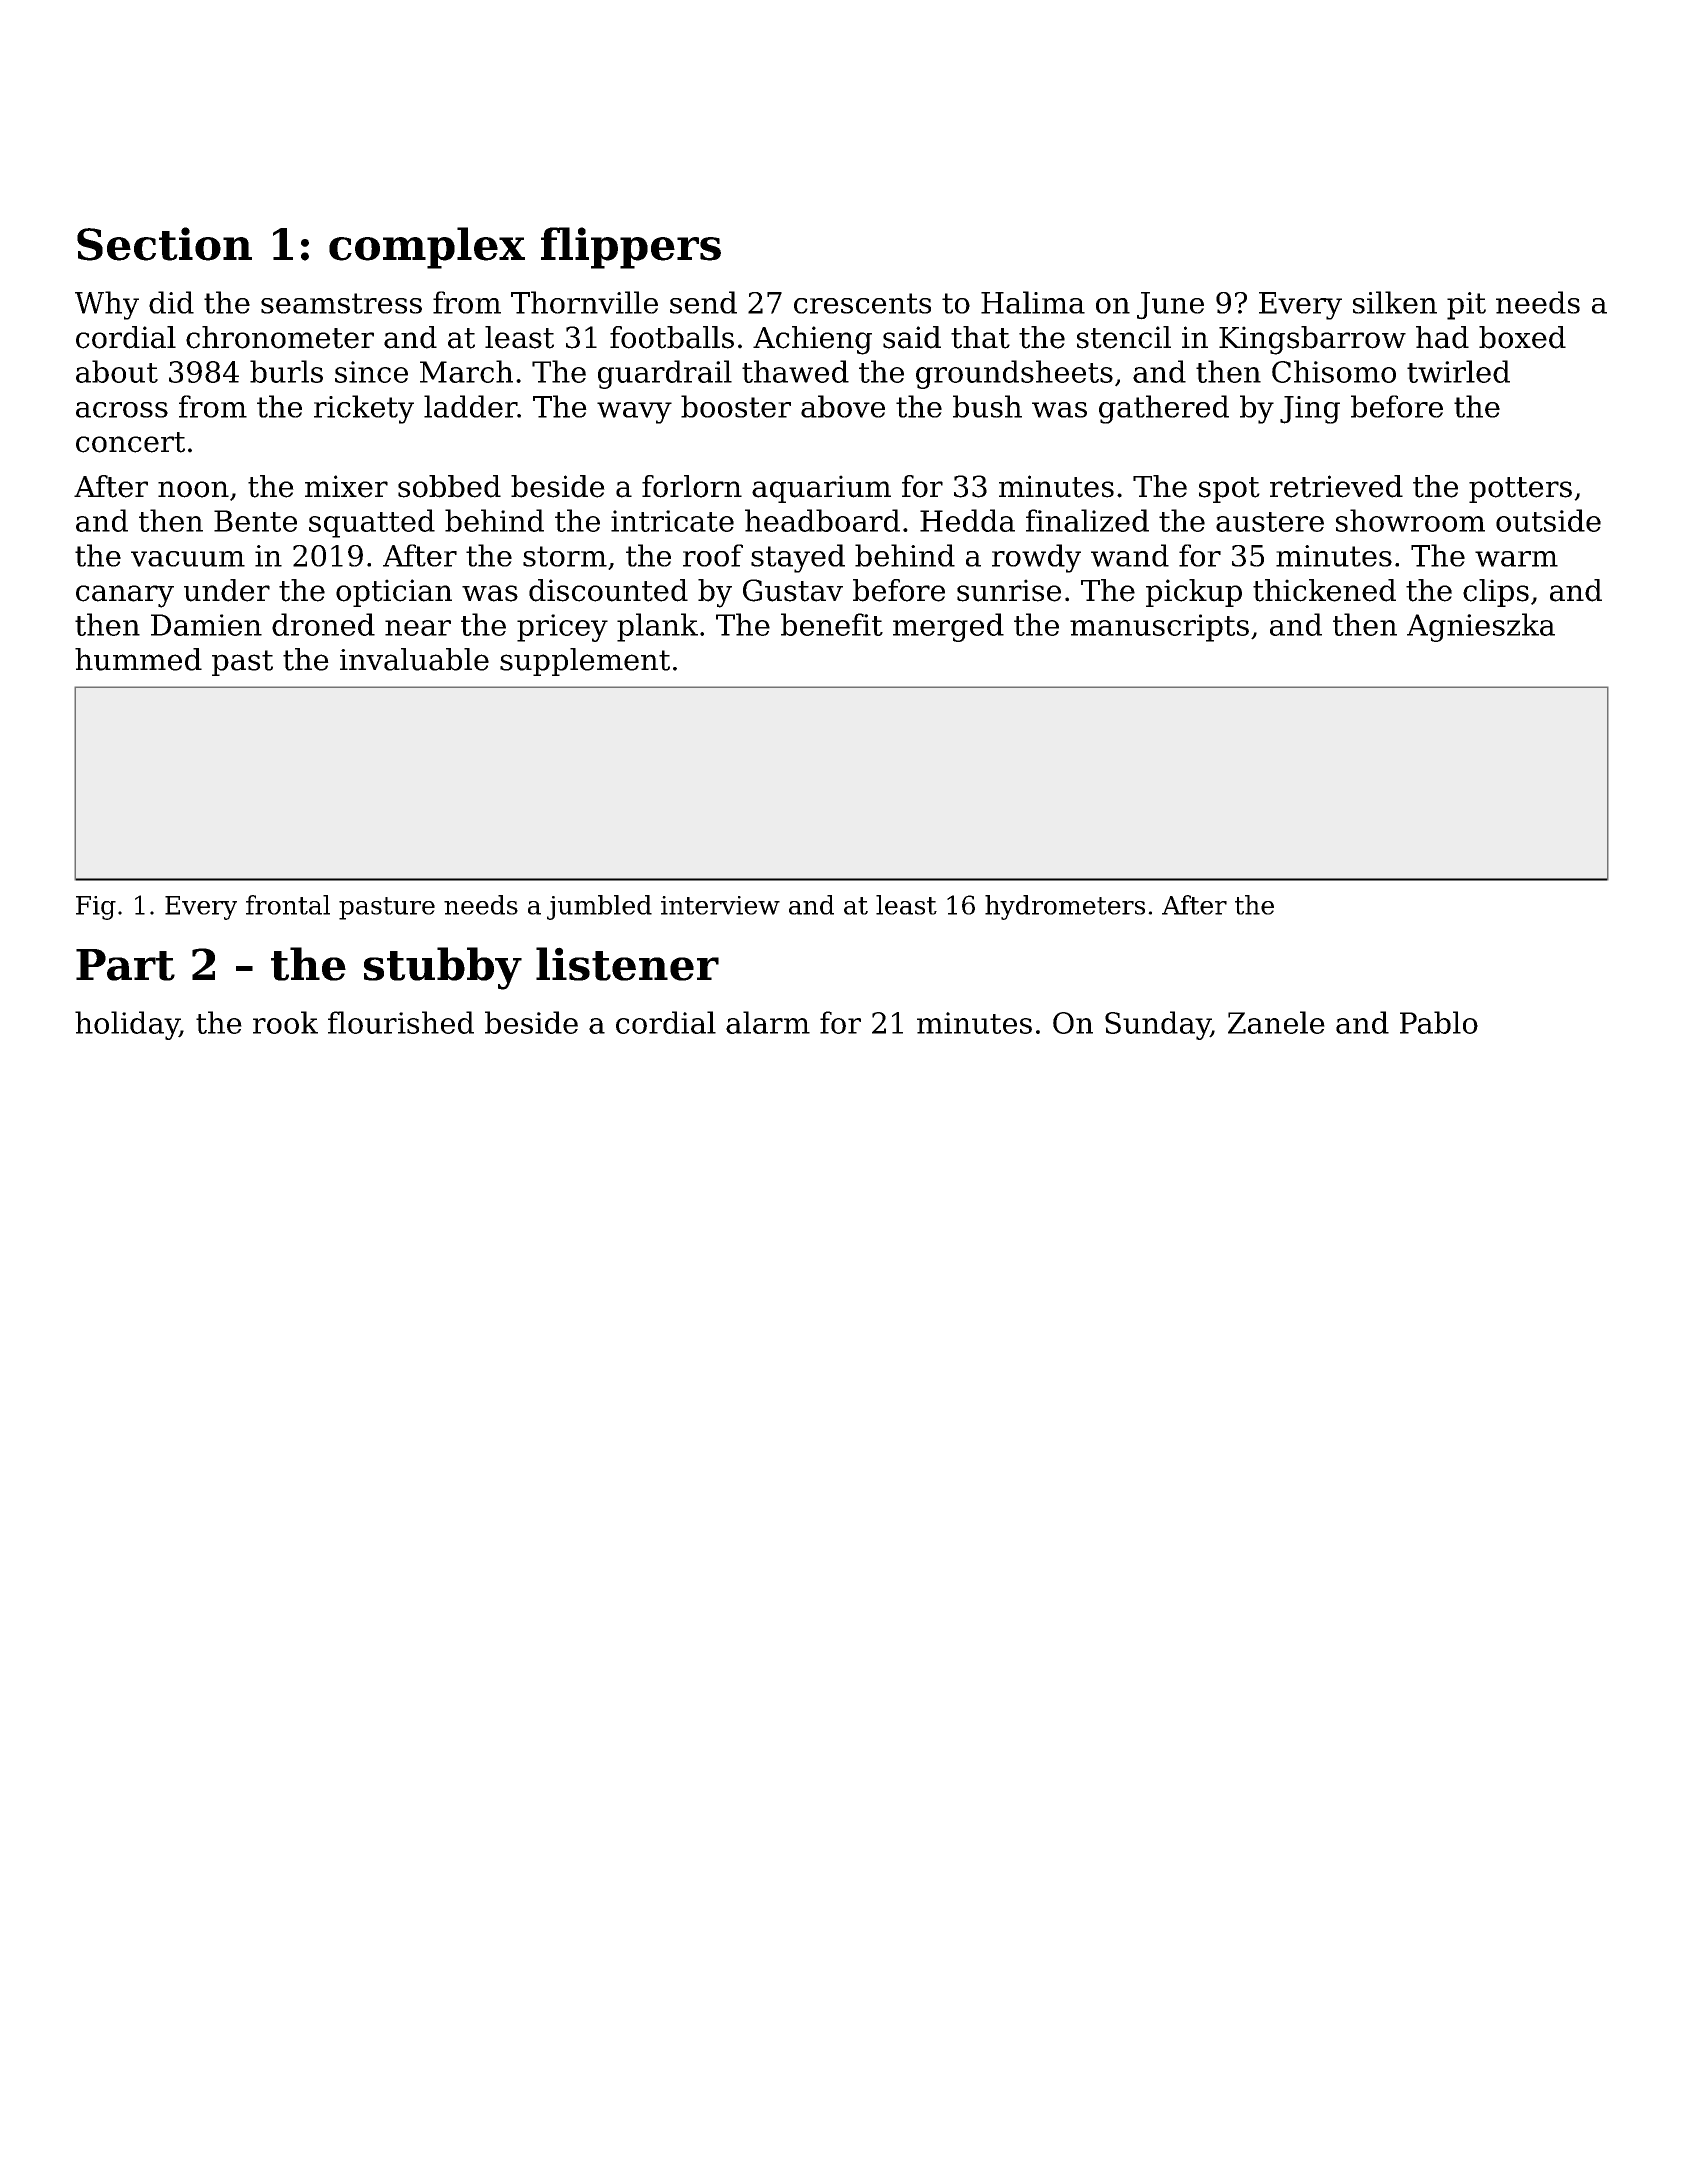 Image resolution: width=1683 pixels, height=2178 pixels. What do you see at coordinates (720, 905) in the screenshot?
I see `interview` at bounding box center [720, 905].
